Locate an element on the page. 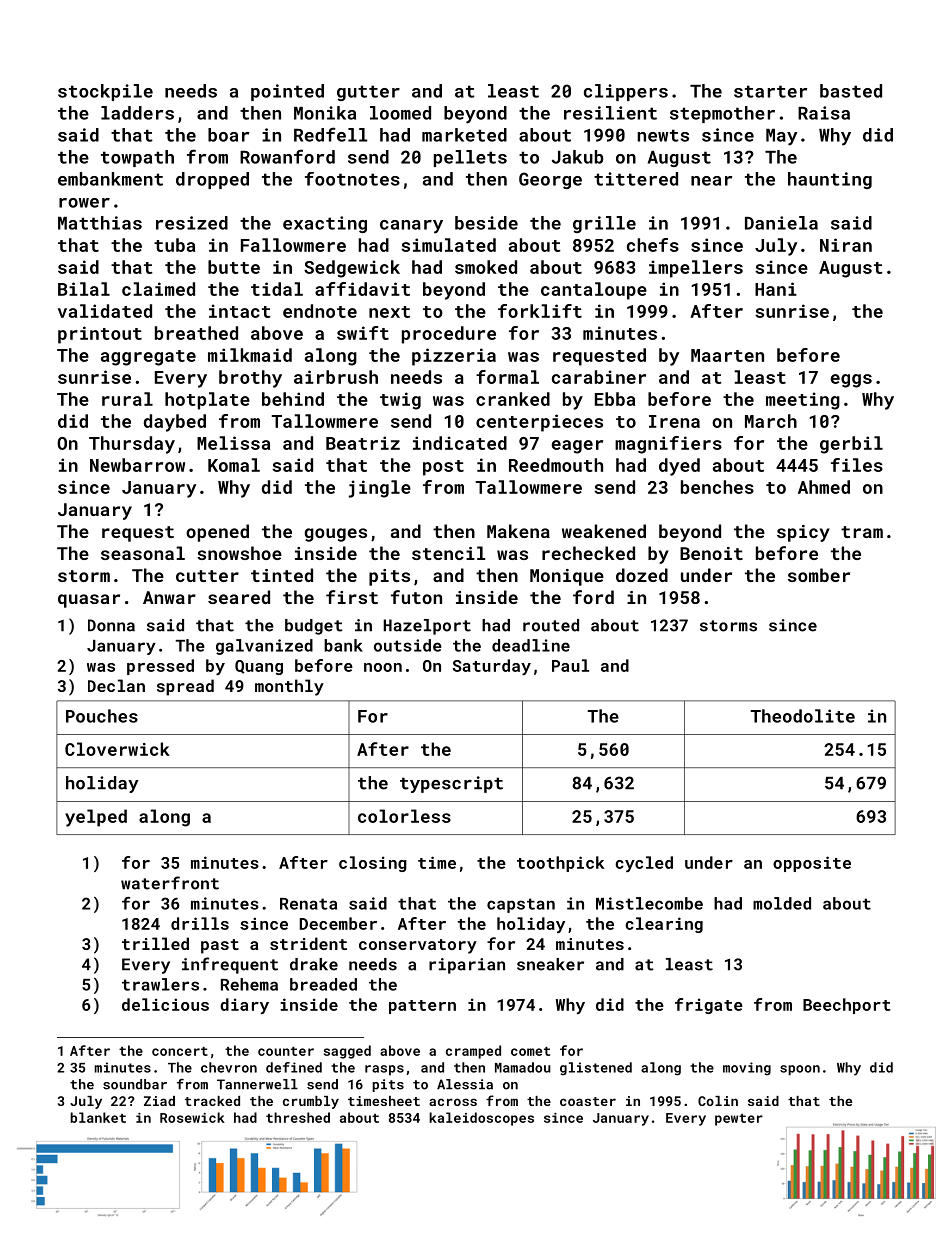 Image resolution: width=952 pixels, height=1233 pixels. Theodolite is located at coordinates (802, 716).
